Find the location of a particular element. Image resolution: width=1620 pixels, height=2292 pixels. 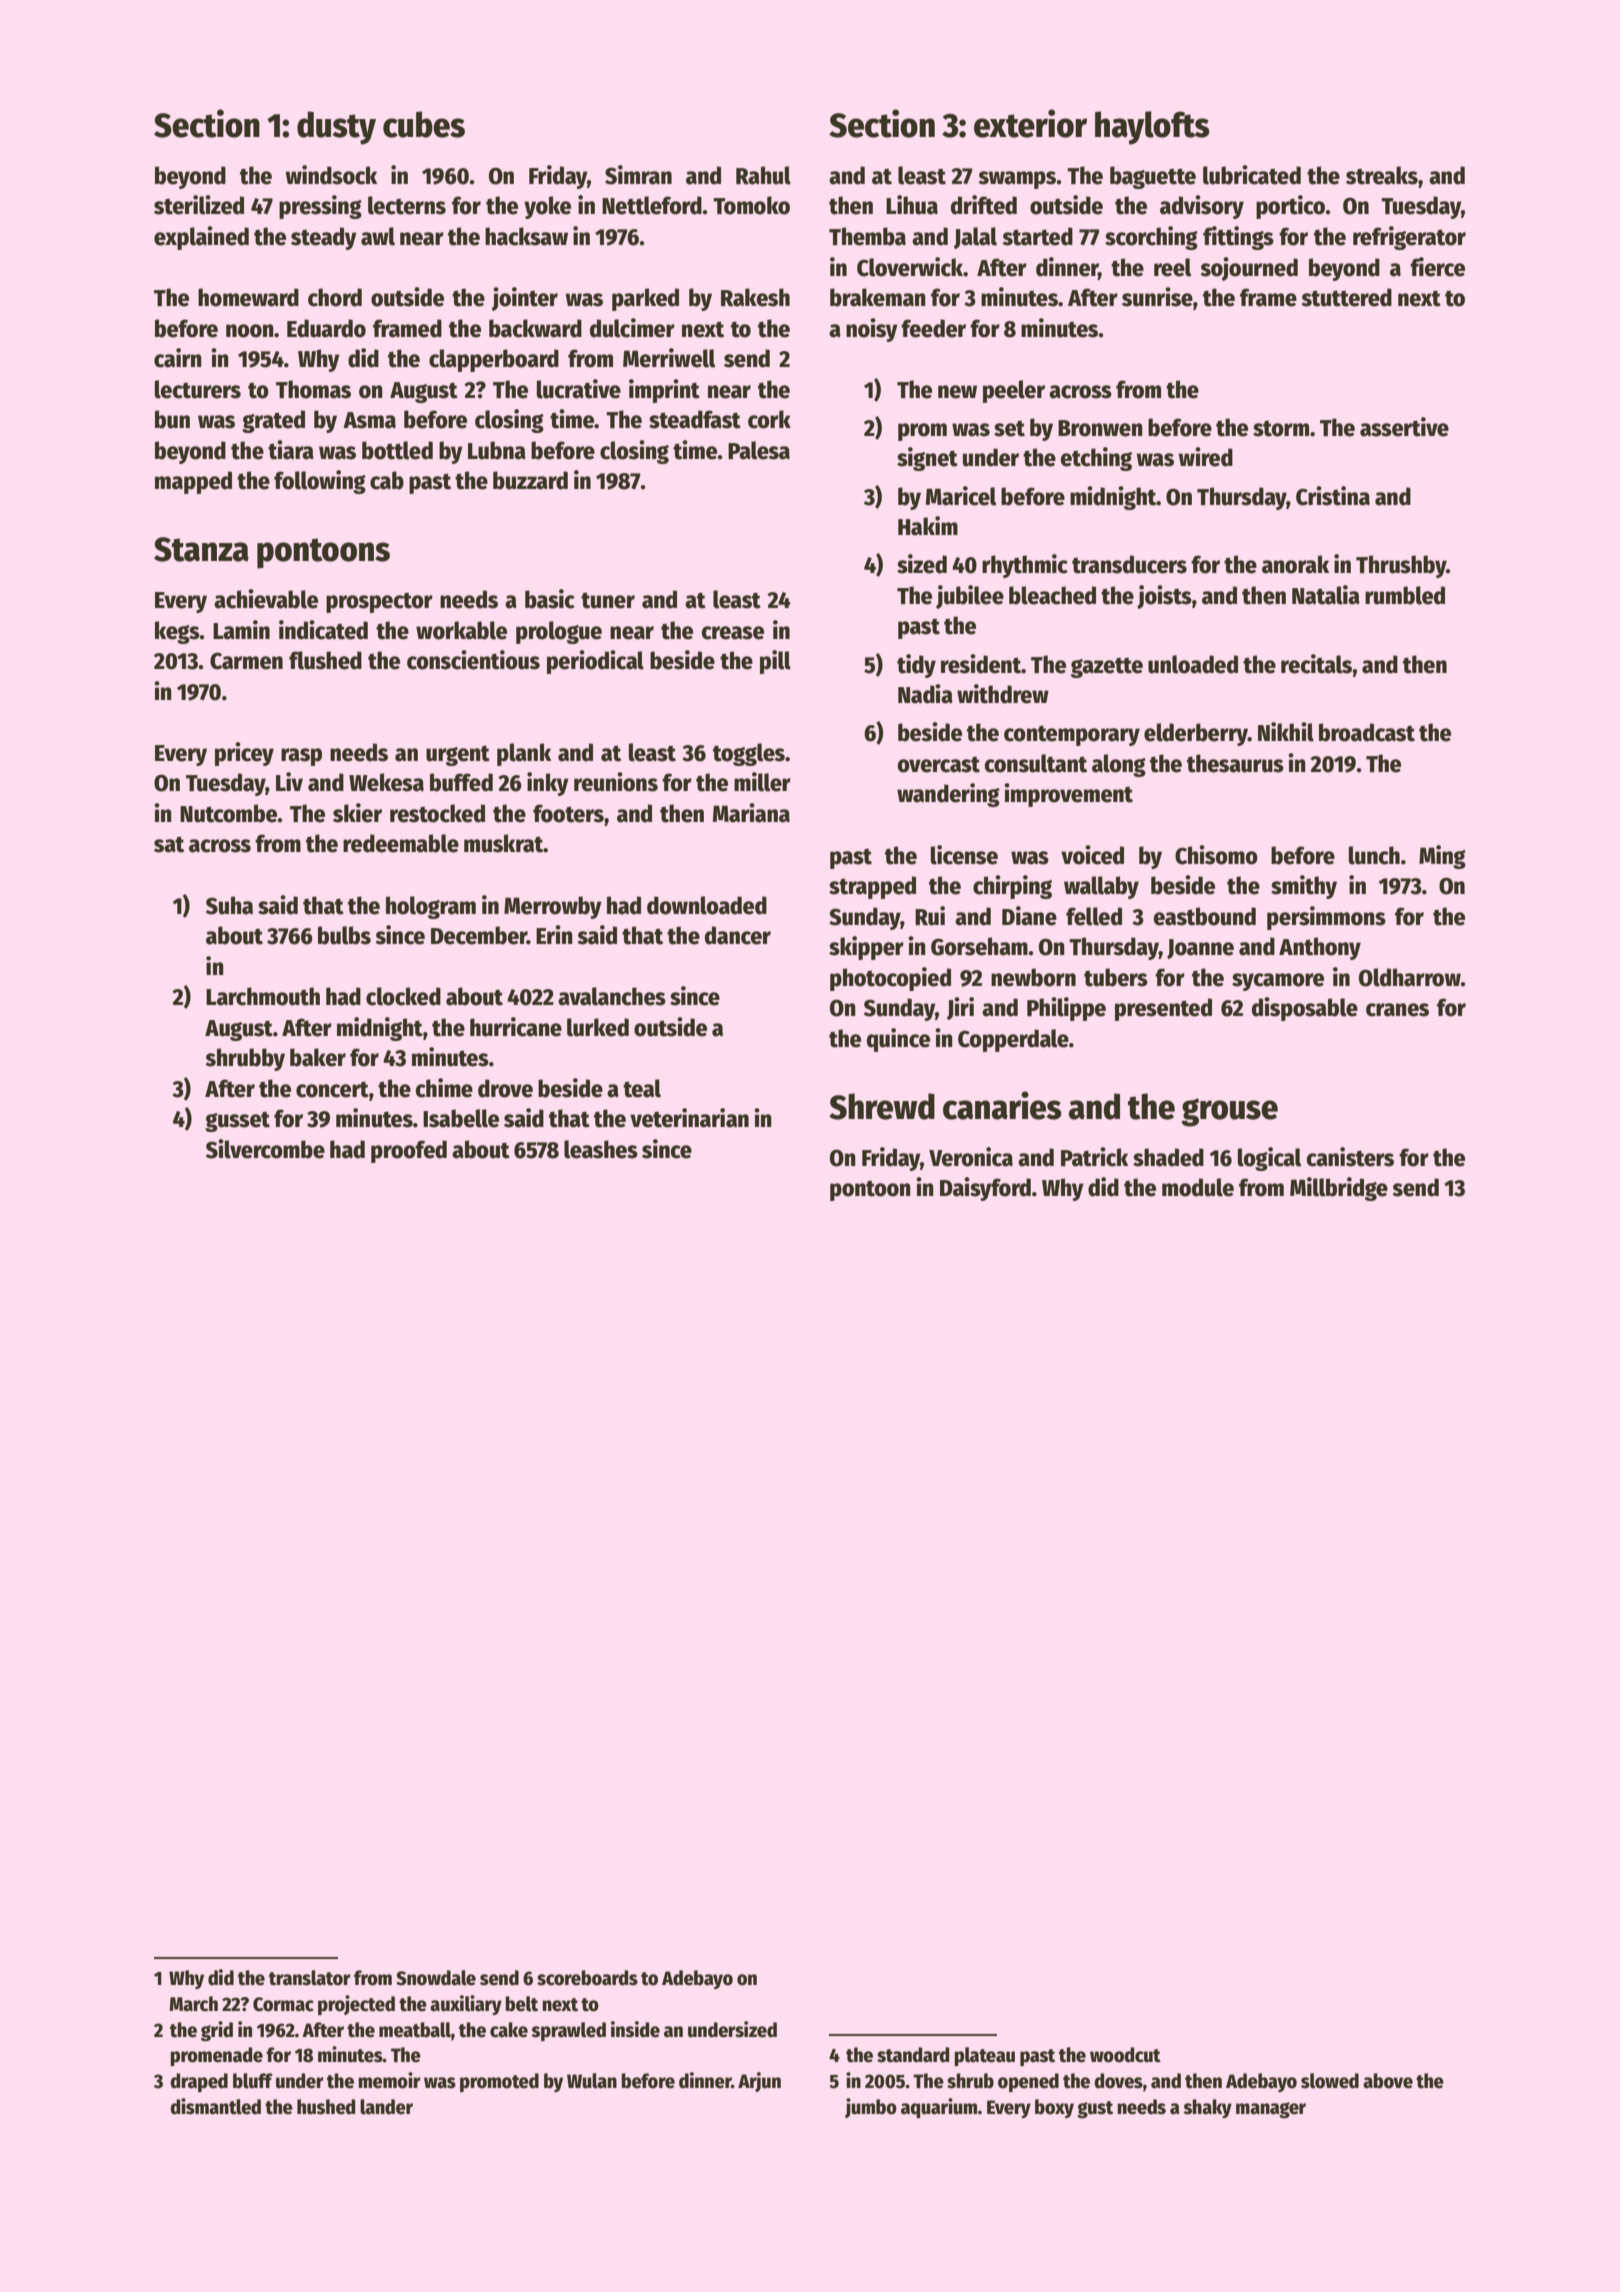

streaks is located at coordinates (1382, 175).
